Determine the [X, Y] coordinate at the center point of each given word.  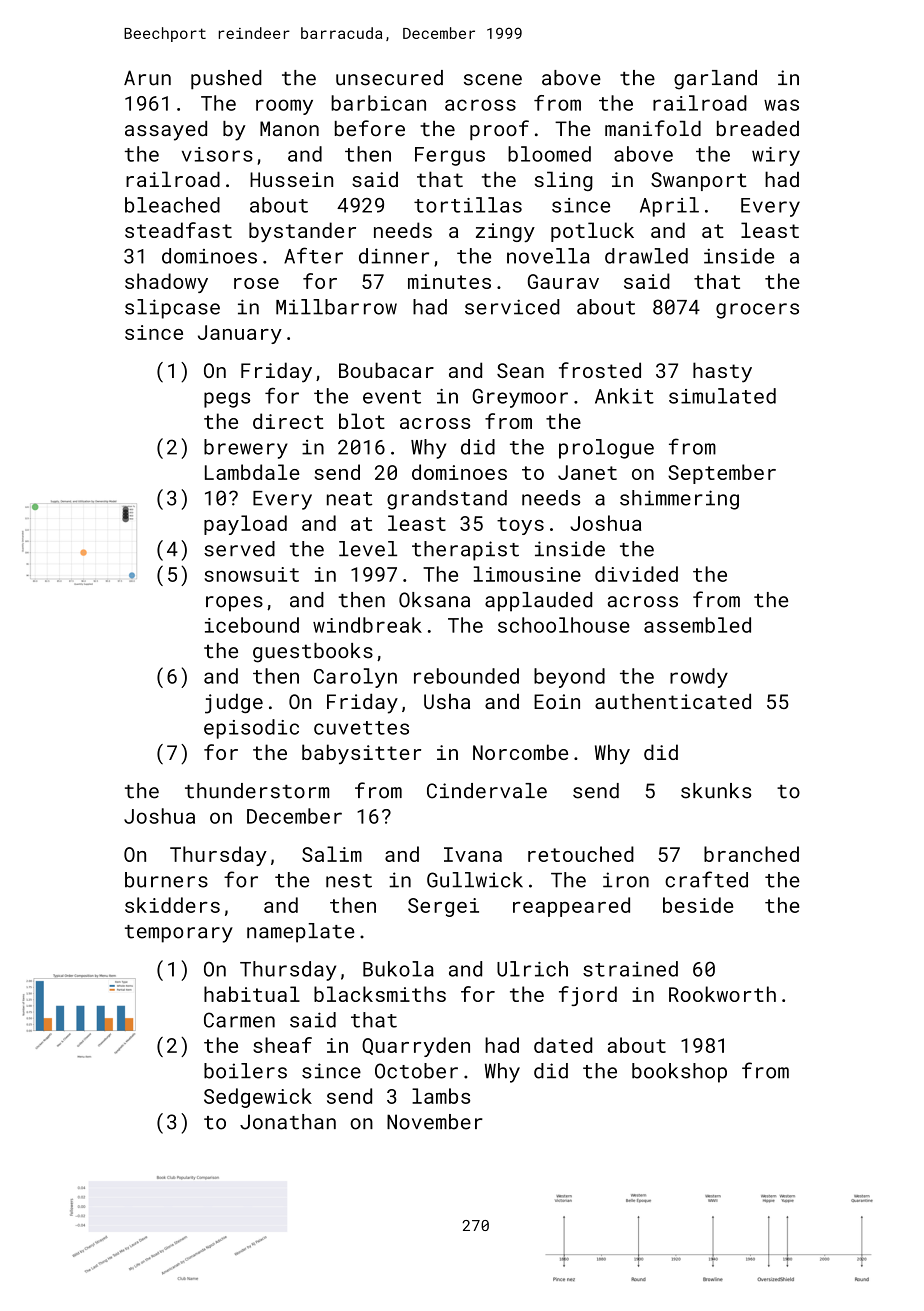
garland [715, 80]
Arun [147, 78]
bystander [302, 232]
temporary [179, 934]
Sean [520, 370]
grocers [757, 311]
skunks [716, 791]
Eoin [557, 701]
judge [234, 703]
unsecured [389, 78]
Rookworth [722, 994]
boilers [245, 1071]
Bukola [398, 969]
